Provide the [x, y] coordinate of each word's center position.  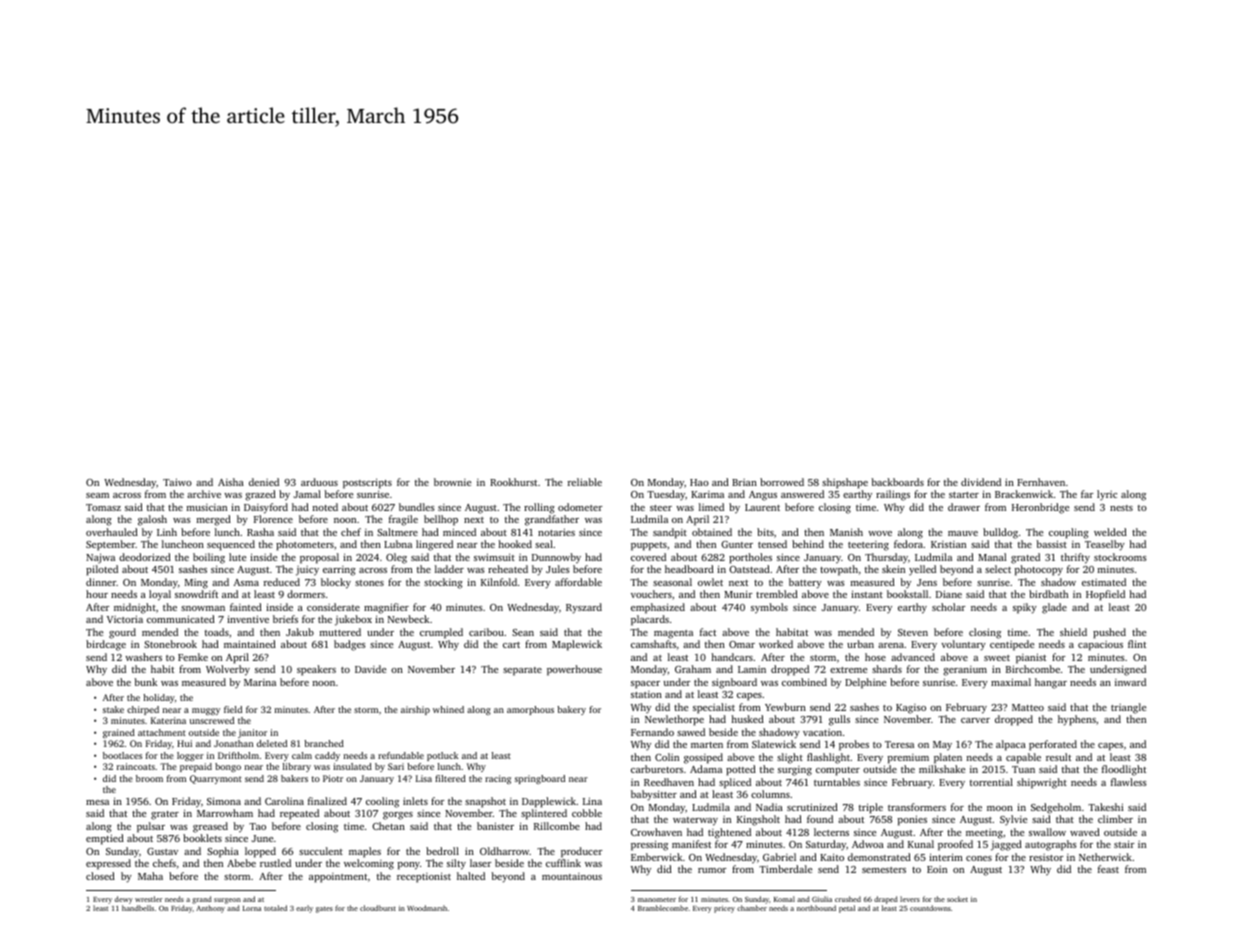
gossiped [703, 758]
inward [1130, 682]
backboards [897, 482]
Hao [699, 482]
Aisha [231, 482]
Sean [523, 632]
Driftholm [238, 755]
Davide [370, 669]
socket [957, 899]
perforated [1053, 745]
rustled [275, 863]
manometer [657, 900]
